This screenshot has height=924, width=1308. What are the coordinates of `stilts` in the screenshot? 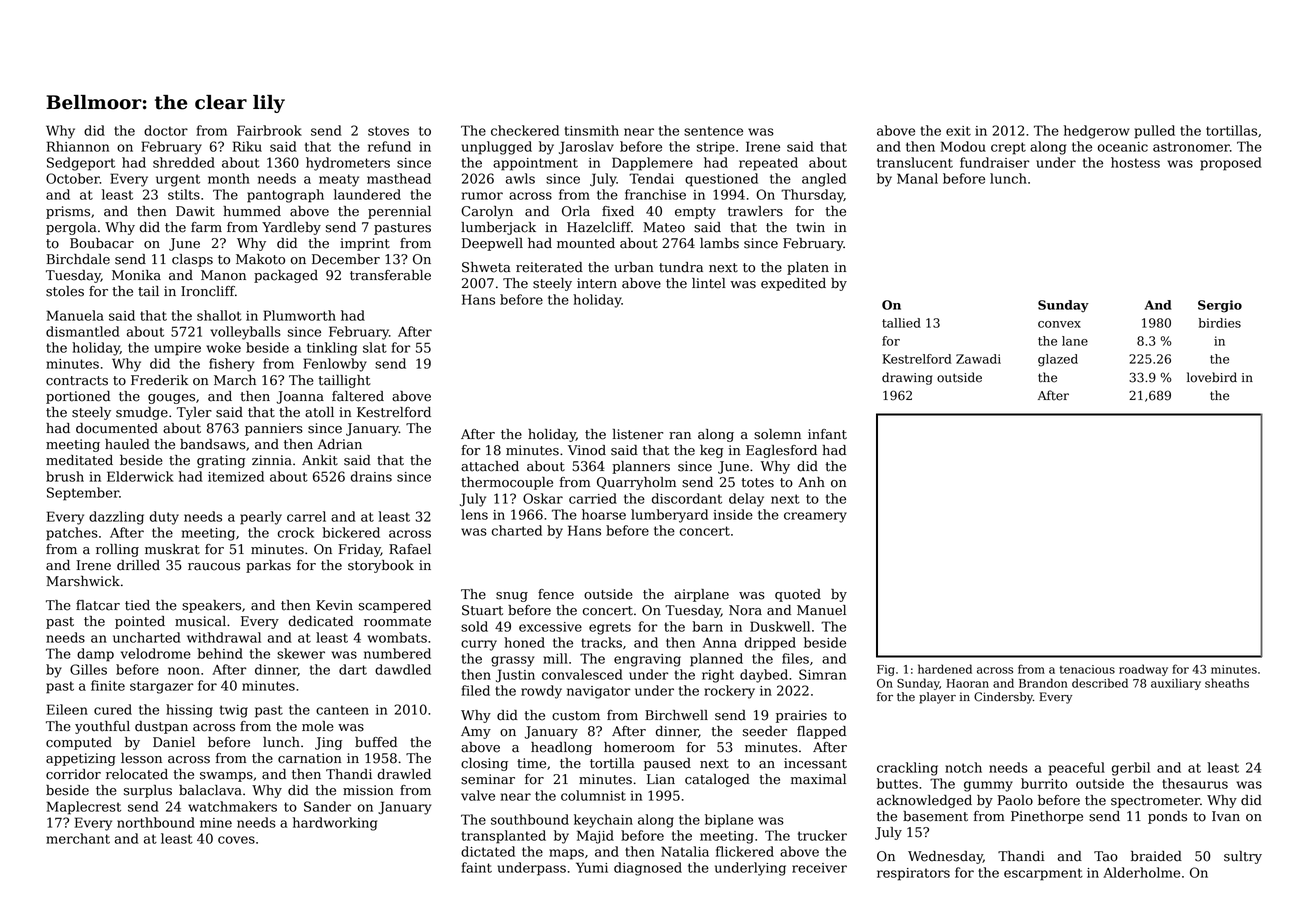 It's located at (184, 194).
